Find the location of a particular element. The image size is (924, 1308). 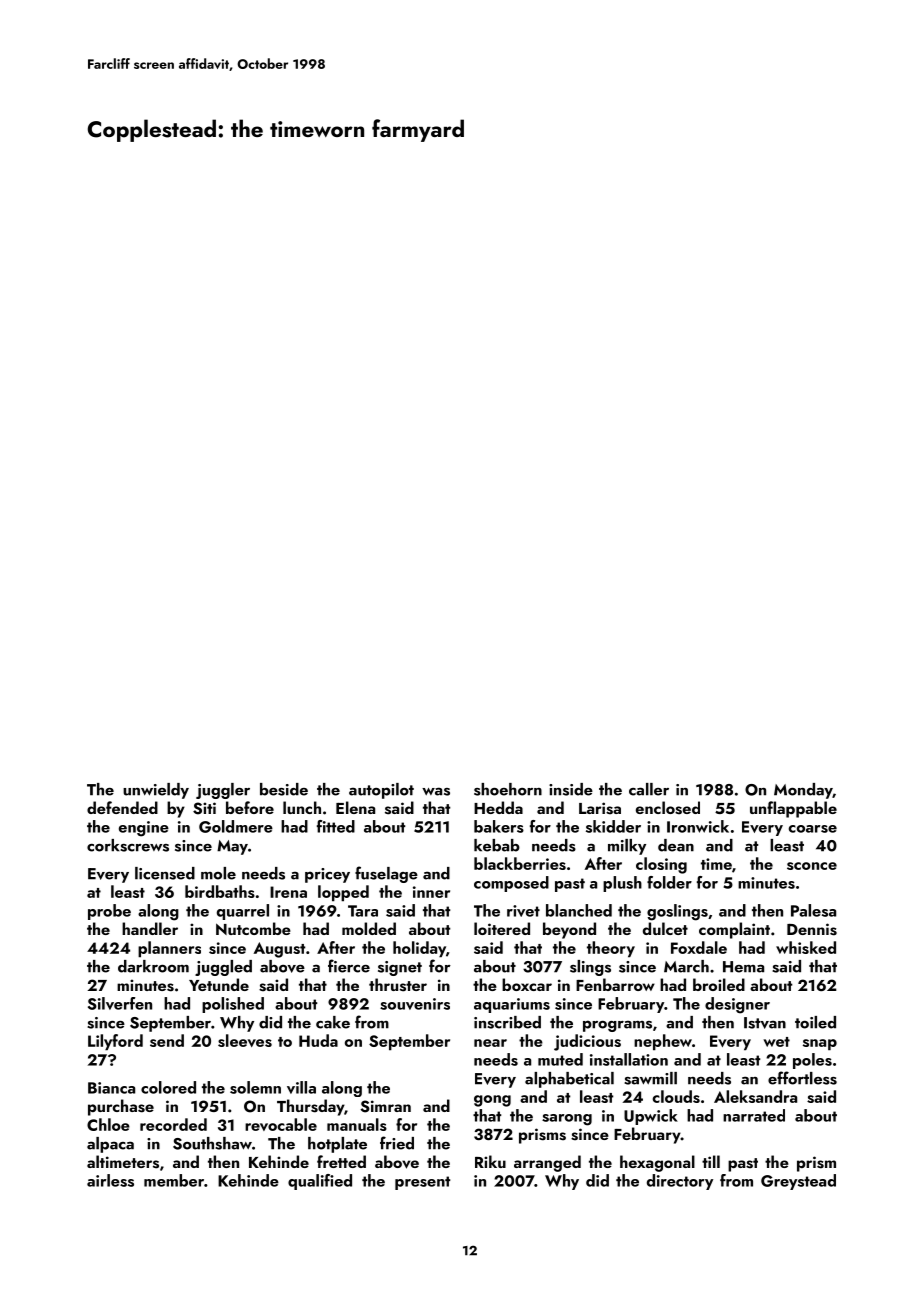

Southshaw is located at coordinates (212, 1143).
